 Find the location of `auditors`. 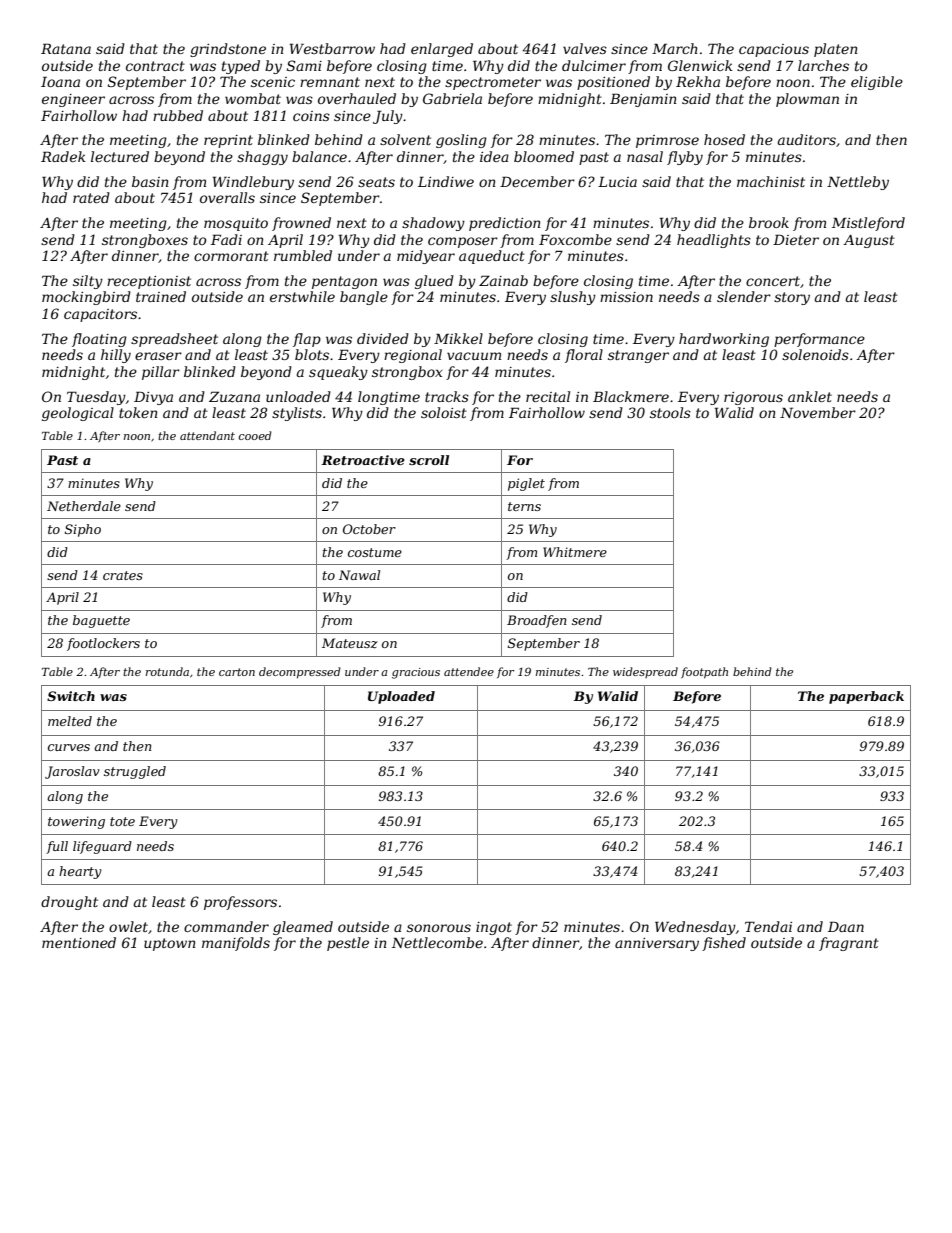

auditors is located at coordinates (807, 139).
